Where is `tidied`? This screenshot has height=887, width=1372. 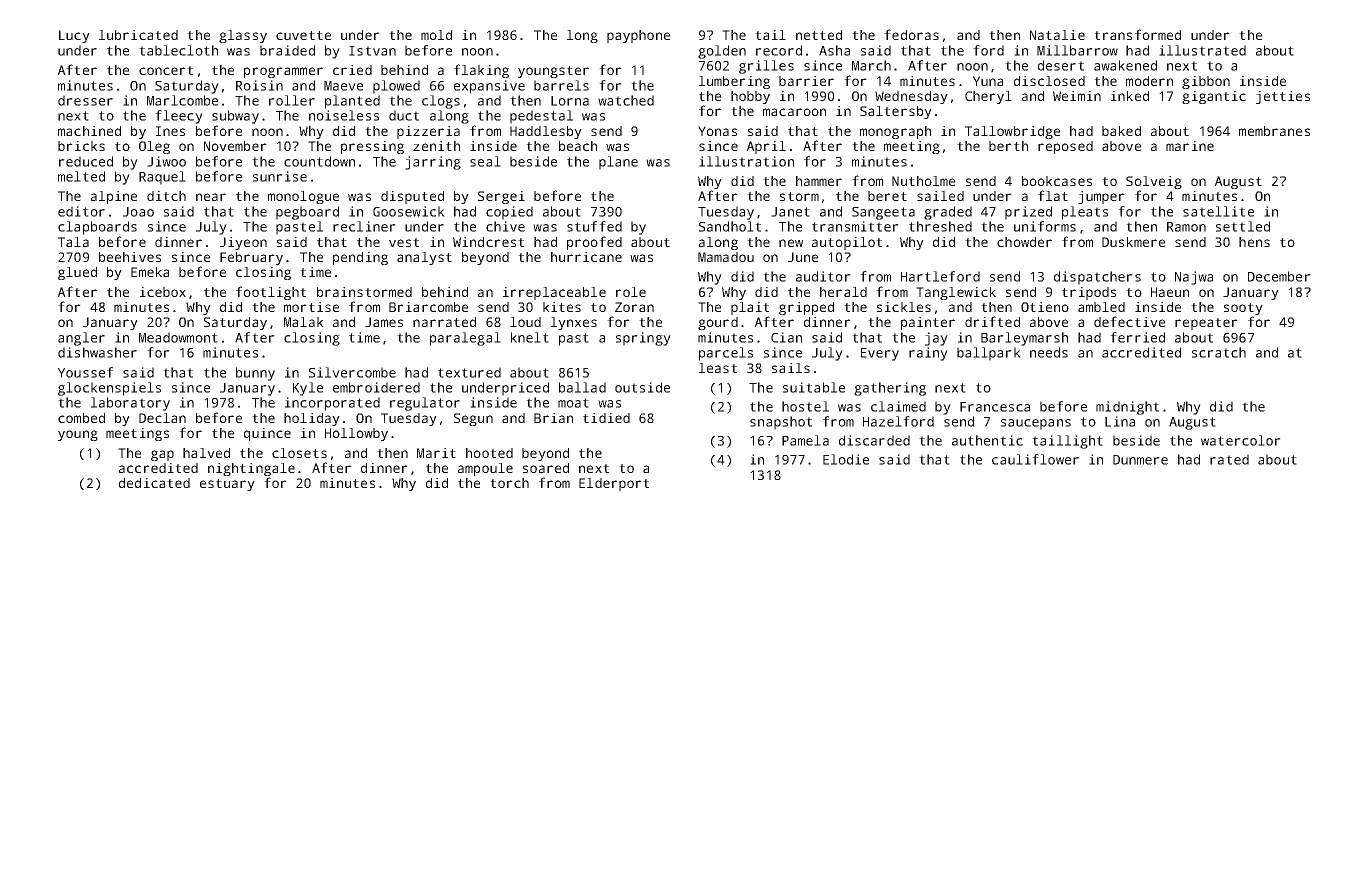
tidied is located at coordinates (606, 418).
